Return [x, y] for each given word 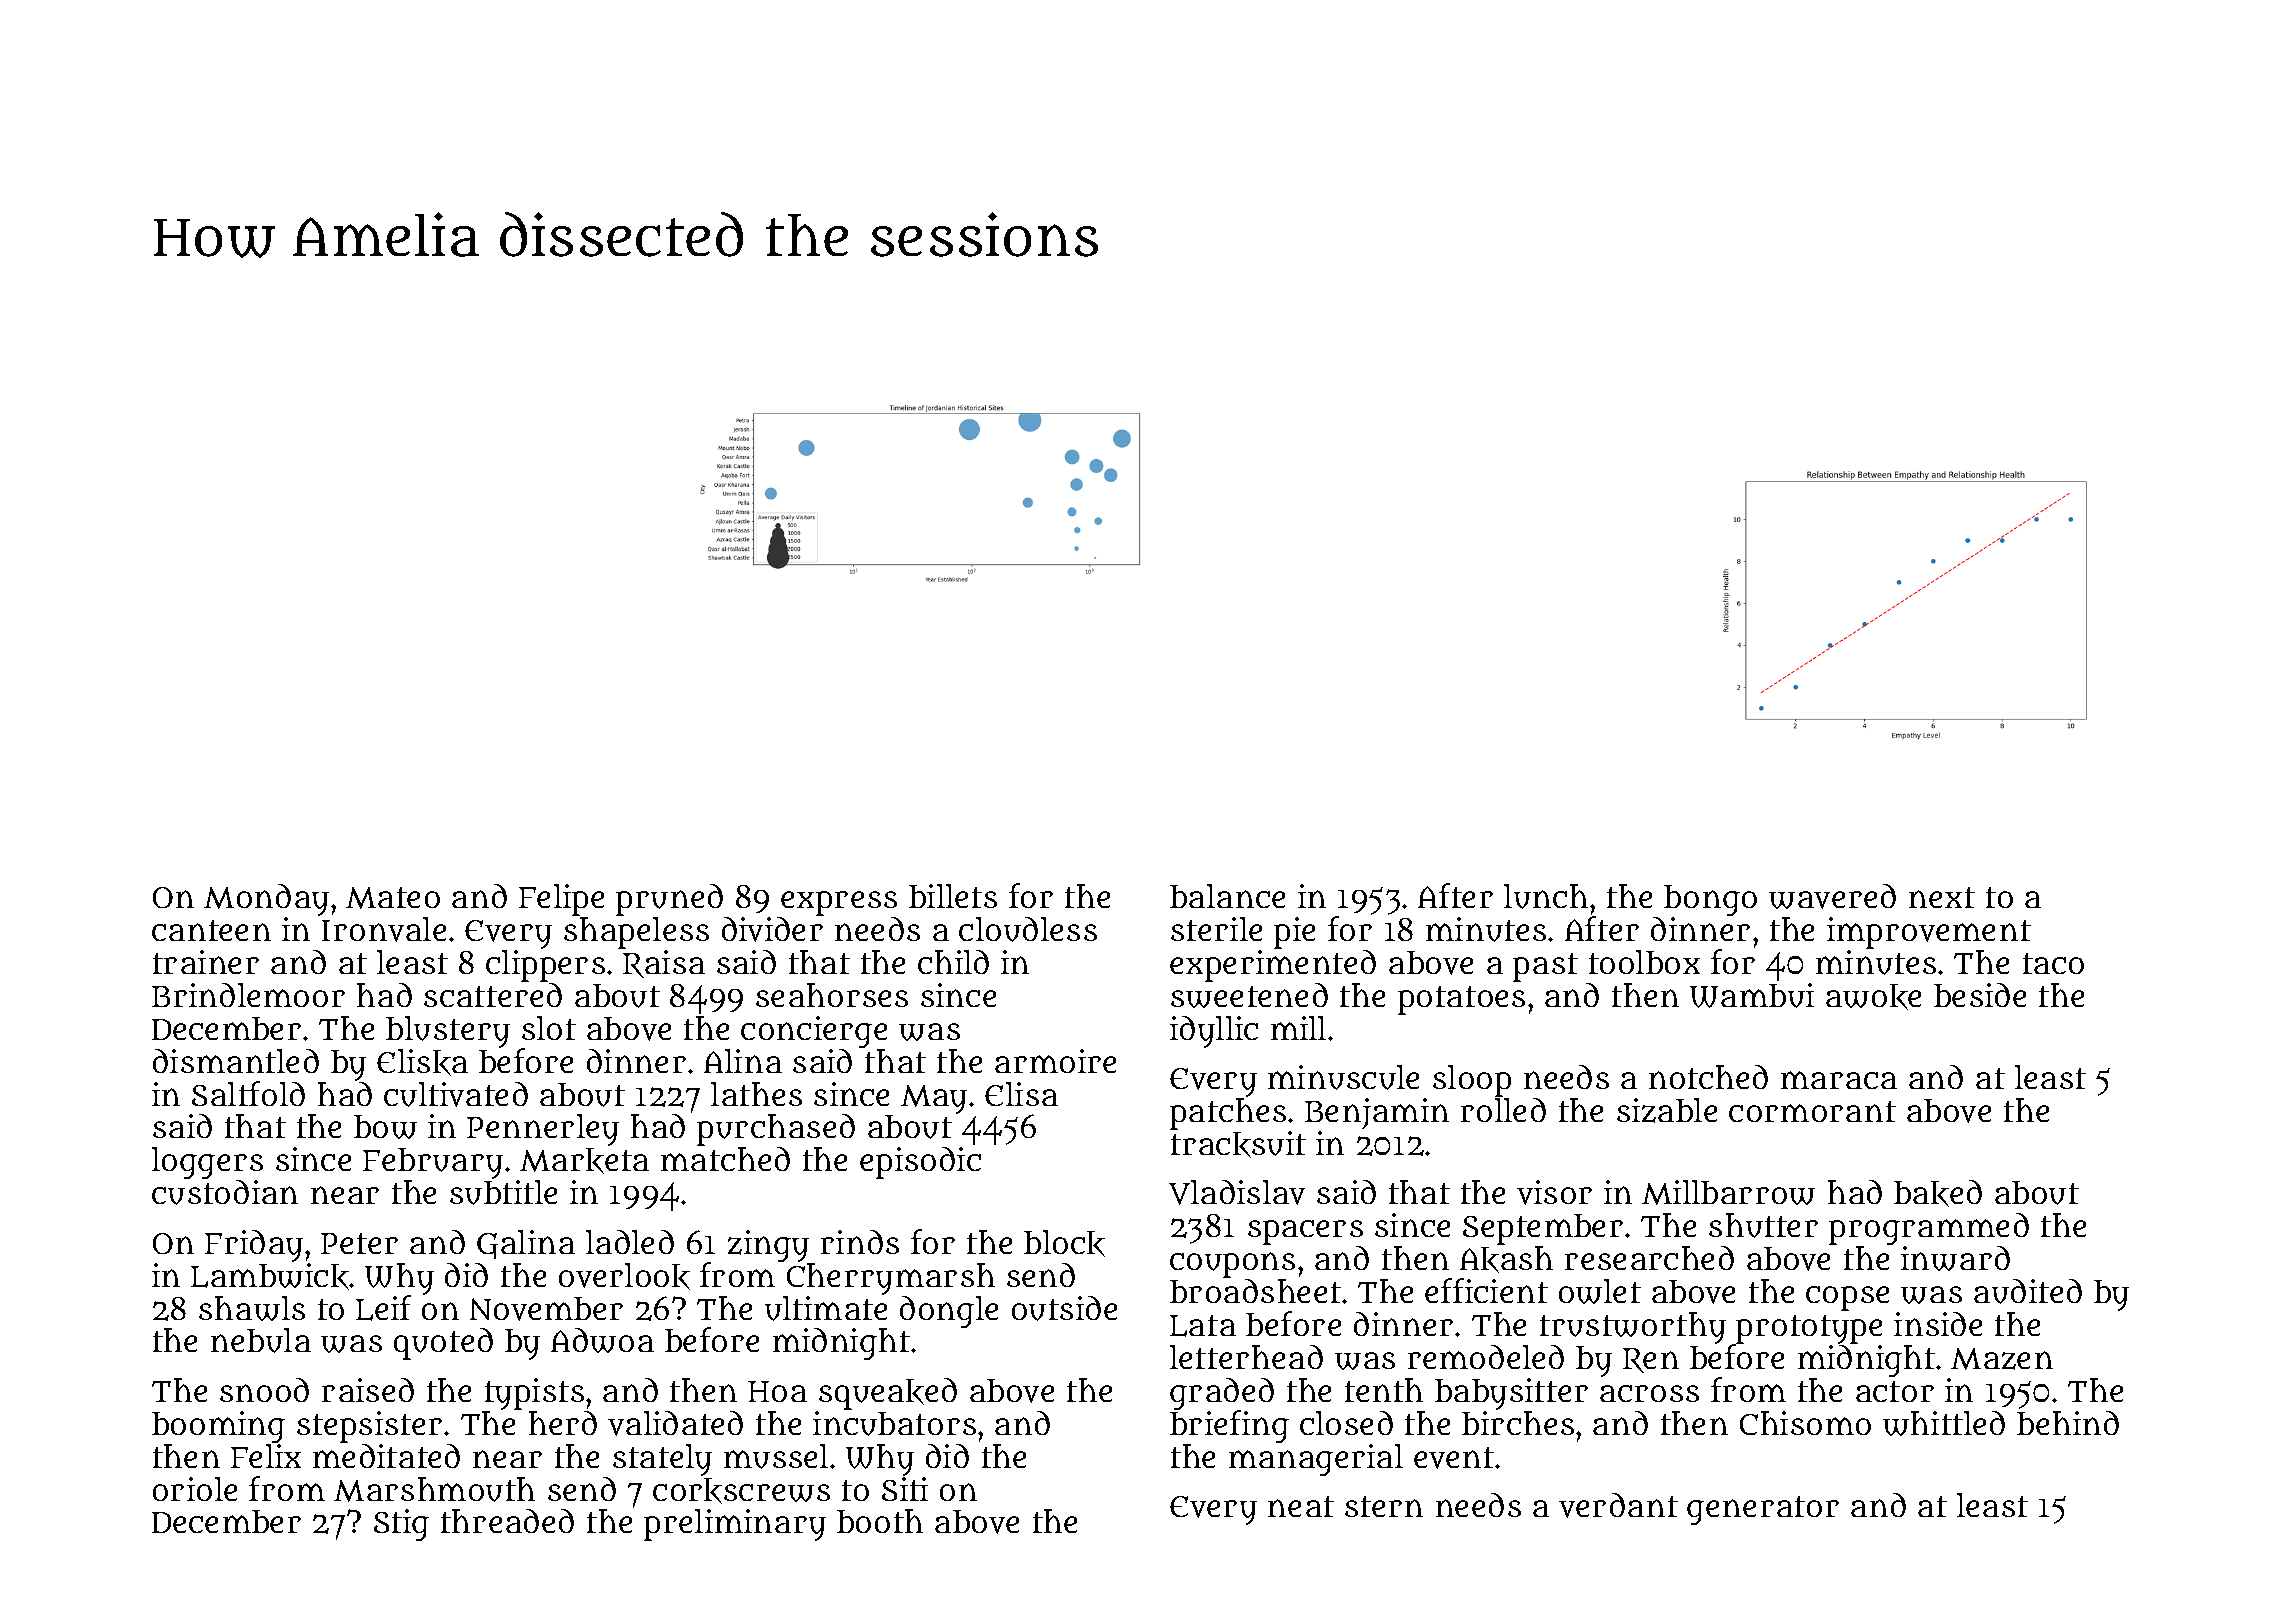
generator [1763, 1510]
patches [1228, 1114]
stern [1384, 1506]
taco [2053, 963]
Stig [401, 1525]
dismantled [236, 1061]
